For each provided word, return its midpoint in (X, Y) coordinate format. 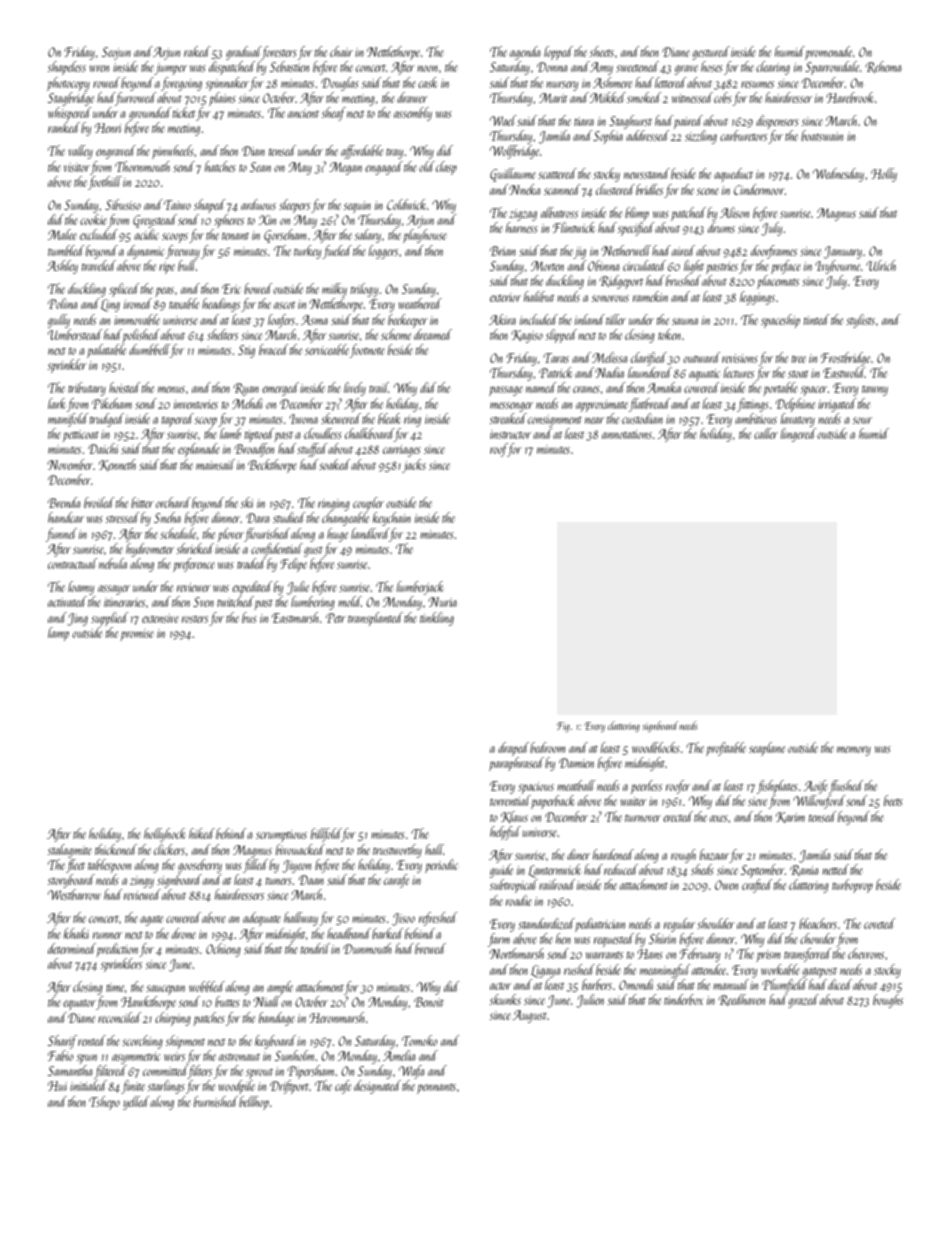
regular (679, 925)
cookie (93, 219)
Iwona (303, 419)
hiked (202, 833)
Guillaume (513, 175)
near (594, 420)
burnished (216, 1101)
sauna (685, 321)
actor (500, 986)
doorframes (774, 252)
